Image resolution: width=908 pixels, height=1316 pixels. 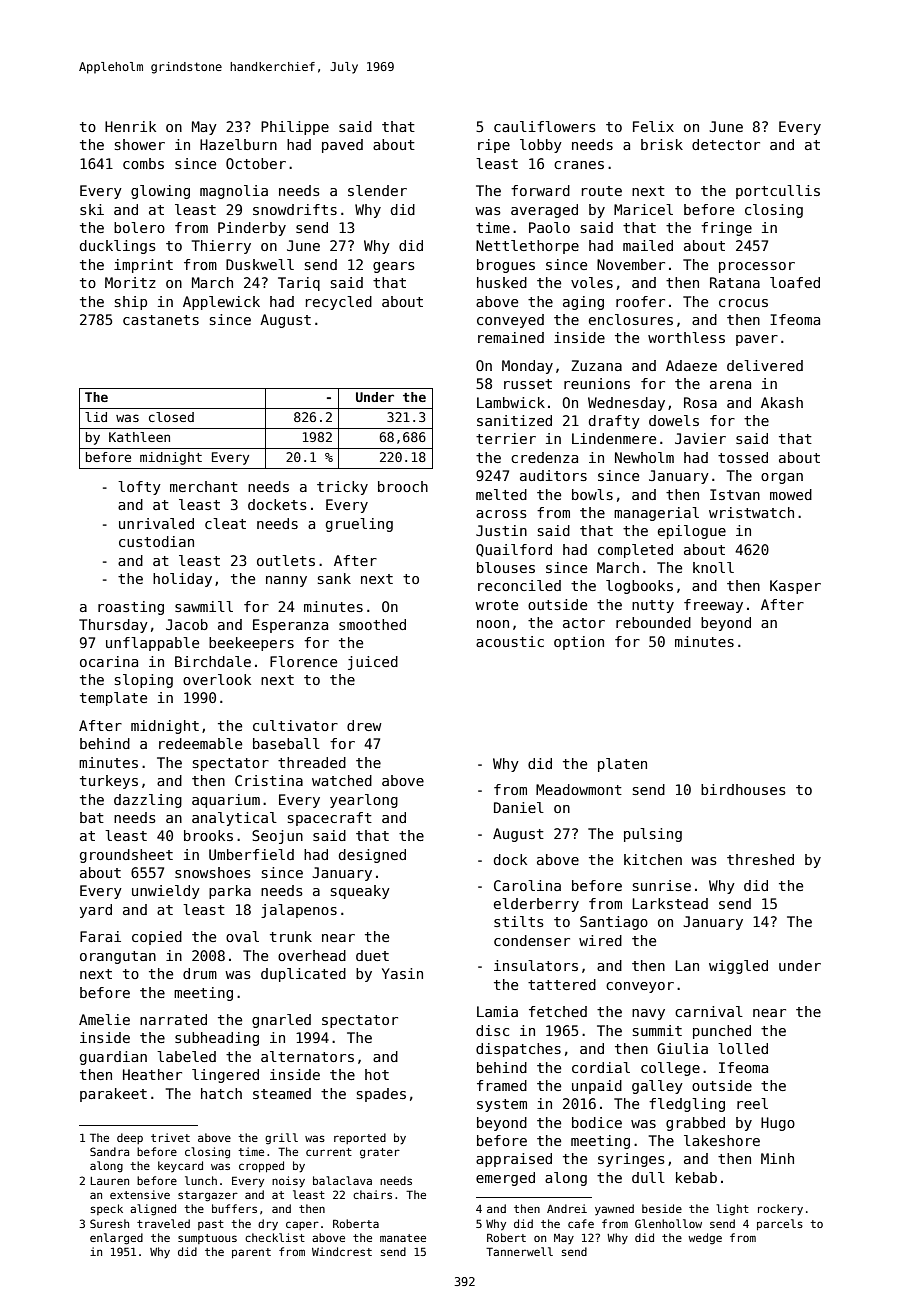 What do you see at coordinates (364, 725) in the screenshot?
I see `drew` at bounding box center [364, 725].
